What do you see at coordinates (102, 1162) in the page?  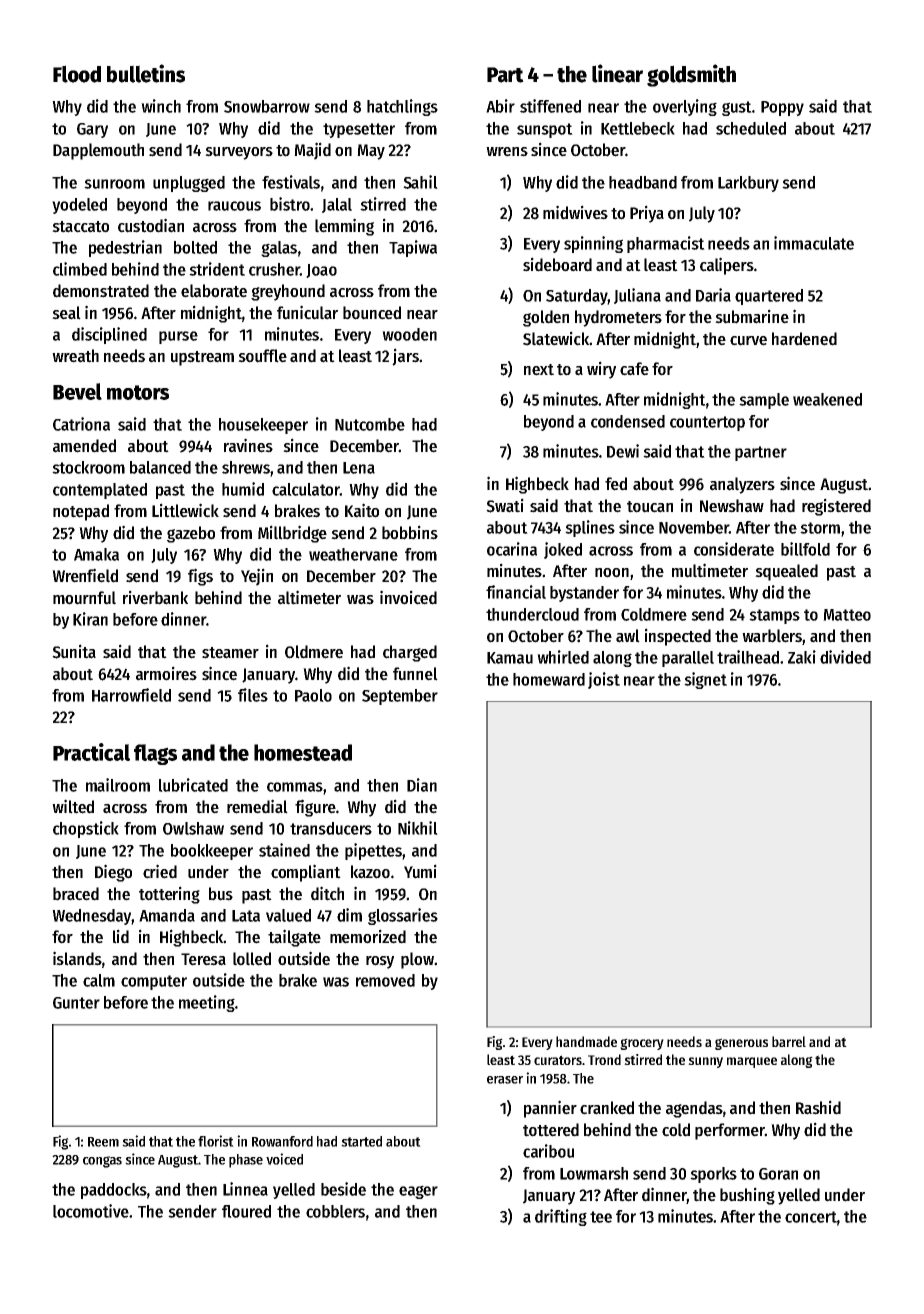 I see `congas` at bounding box center [102, 1162].
